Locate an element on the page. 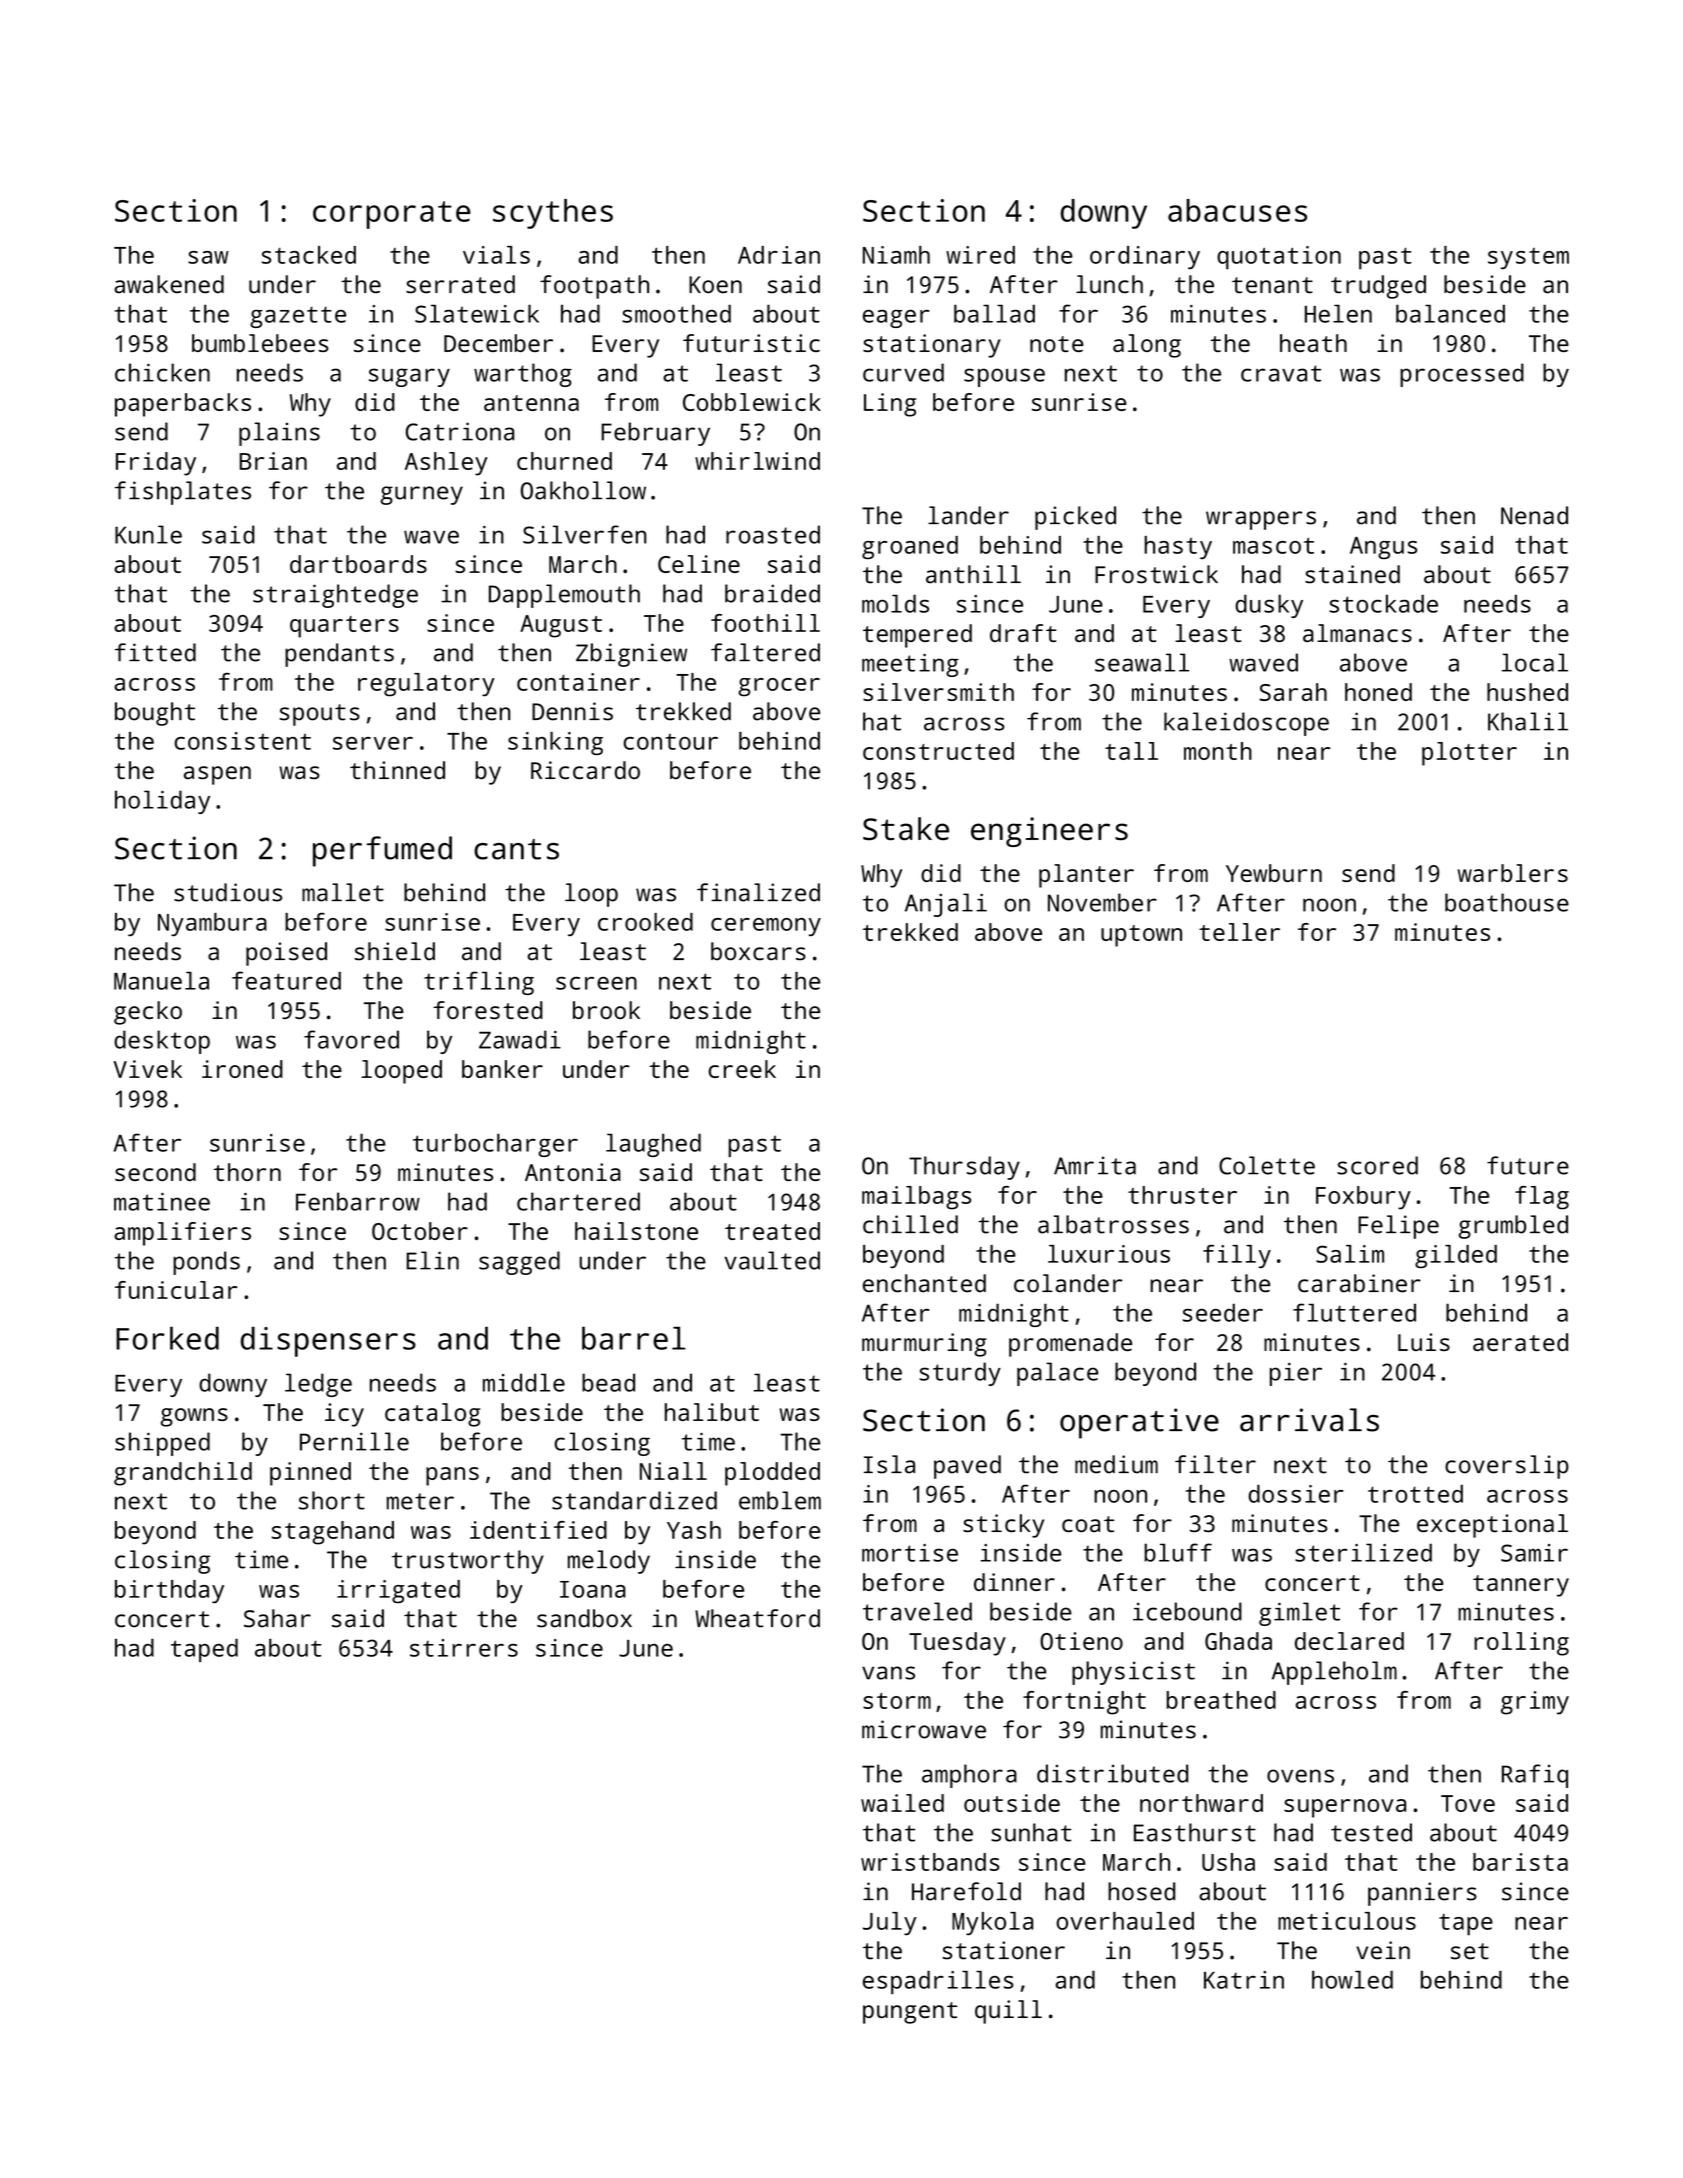 The image size is (1683, 2178). espadrilles is located at coordinates (938, 1982).
